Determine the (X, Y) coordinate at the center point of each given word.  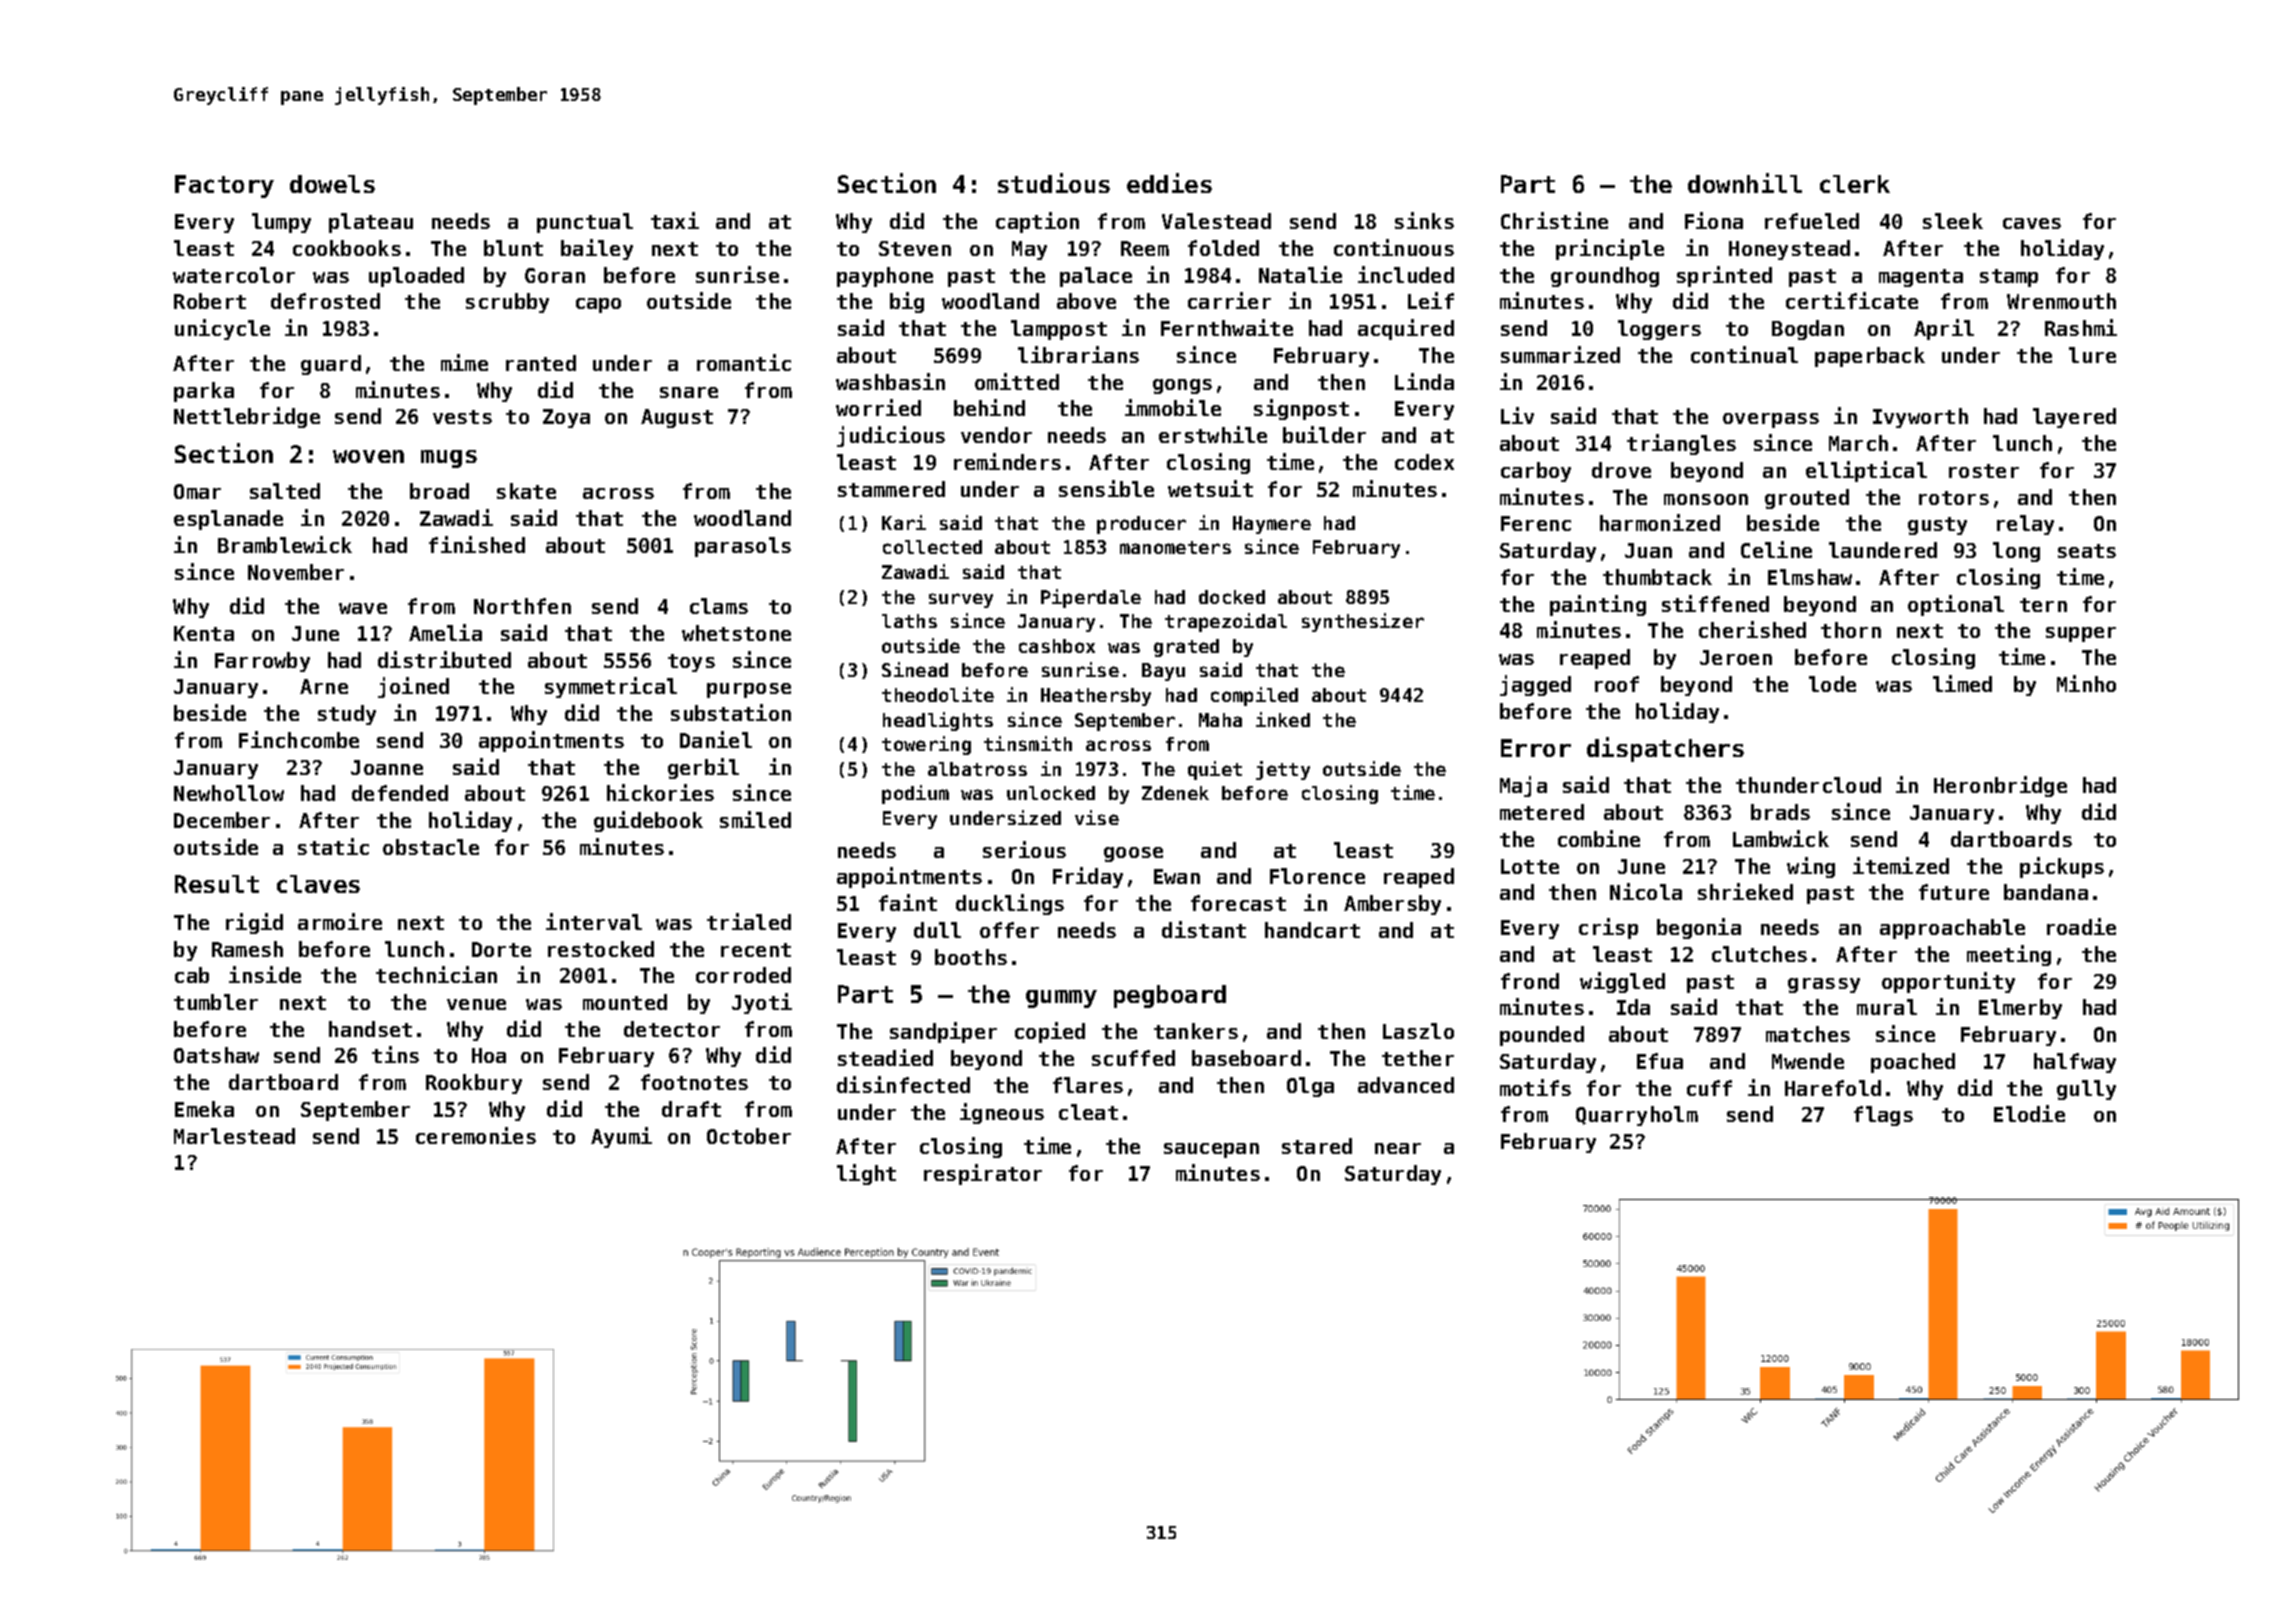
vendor (996, 435)
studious (1054, 183)
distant (1204, 929)
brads (1780, 812)
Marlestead (234, 1136)
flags (1883, 1116)
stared (1317, 1146)
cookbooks (347, 248)
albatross (977, 769)
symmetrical (611, 687)
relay (2025, 525)
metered (1542, 812)
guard (331, 365)
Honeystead (1789, 250)
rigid (254, 923)
